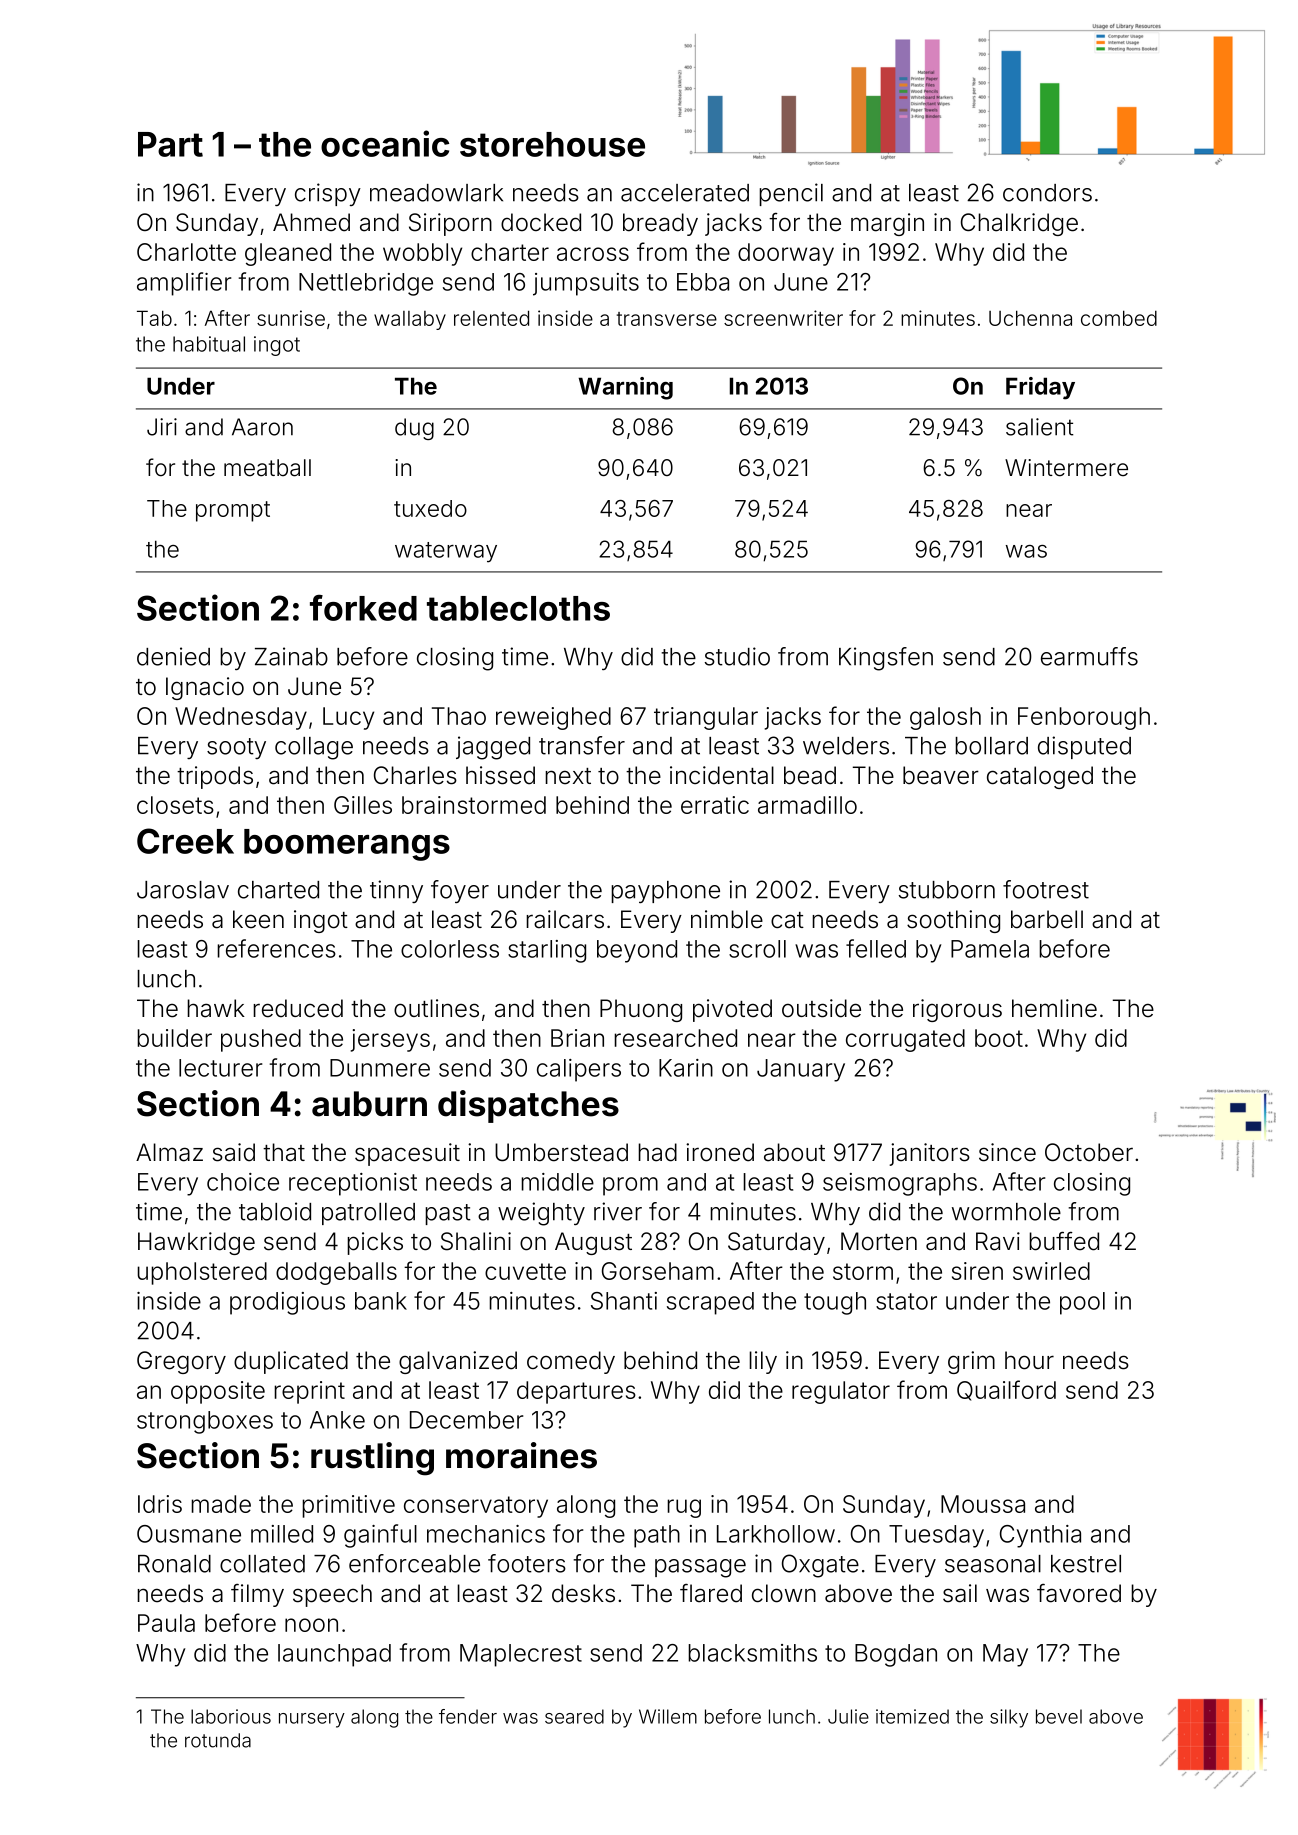  What do you see at coordinates (906, 1301) in the screenshot?
I see `stator` at bounding box center [906, 1301].
